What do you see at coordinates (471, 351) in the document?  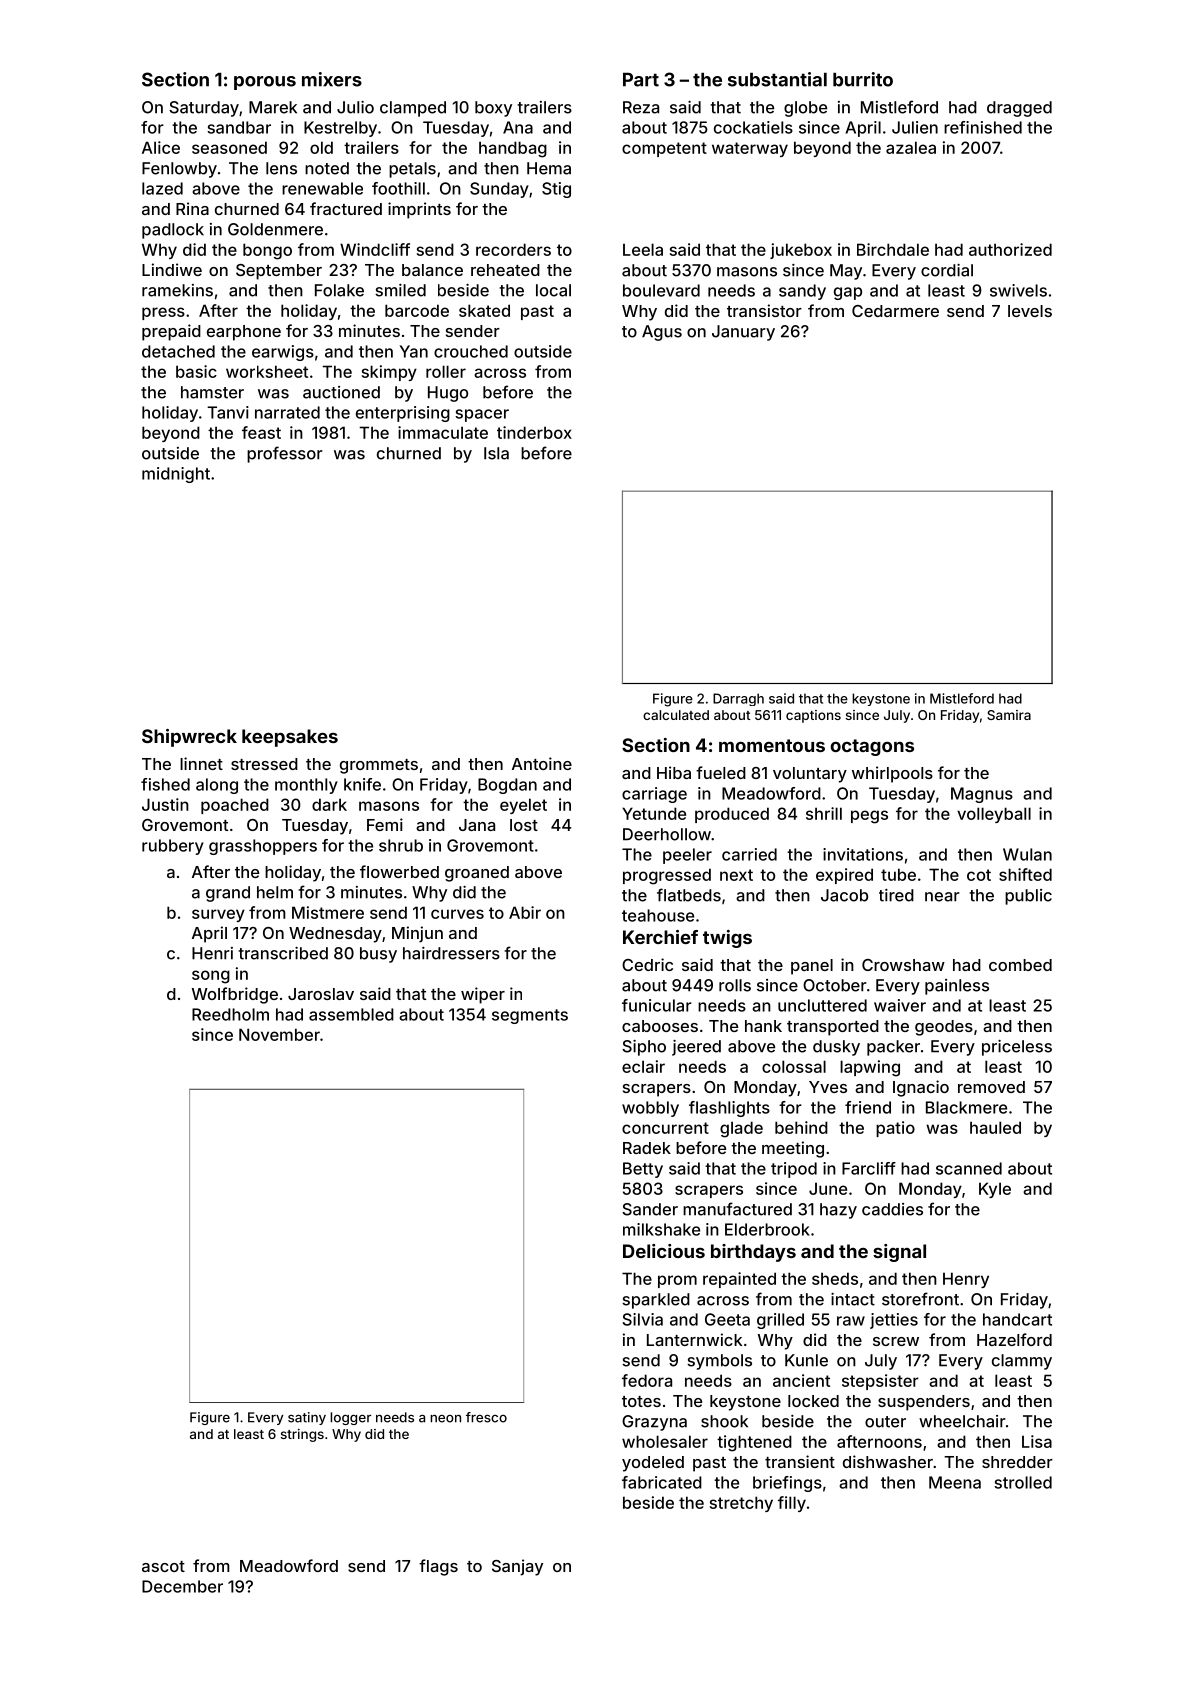 I see `crouched` at bounding box center [471, 351].
